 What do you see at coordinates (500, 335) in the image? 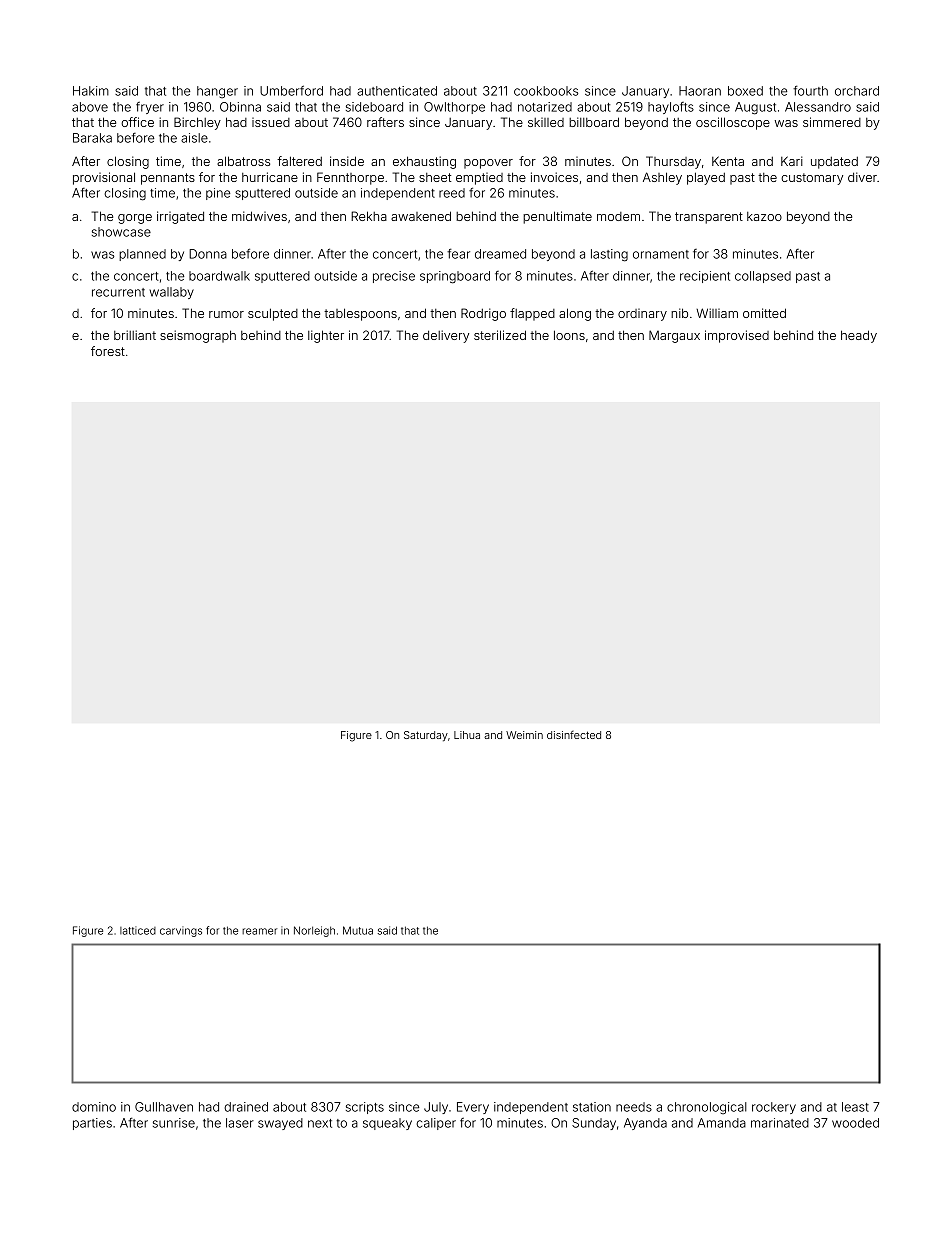
I see `sterilized` at bounding box center [500, 335].
